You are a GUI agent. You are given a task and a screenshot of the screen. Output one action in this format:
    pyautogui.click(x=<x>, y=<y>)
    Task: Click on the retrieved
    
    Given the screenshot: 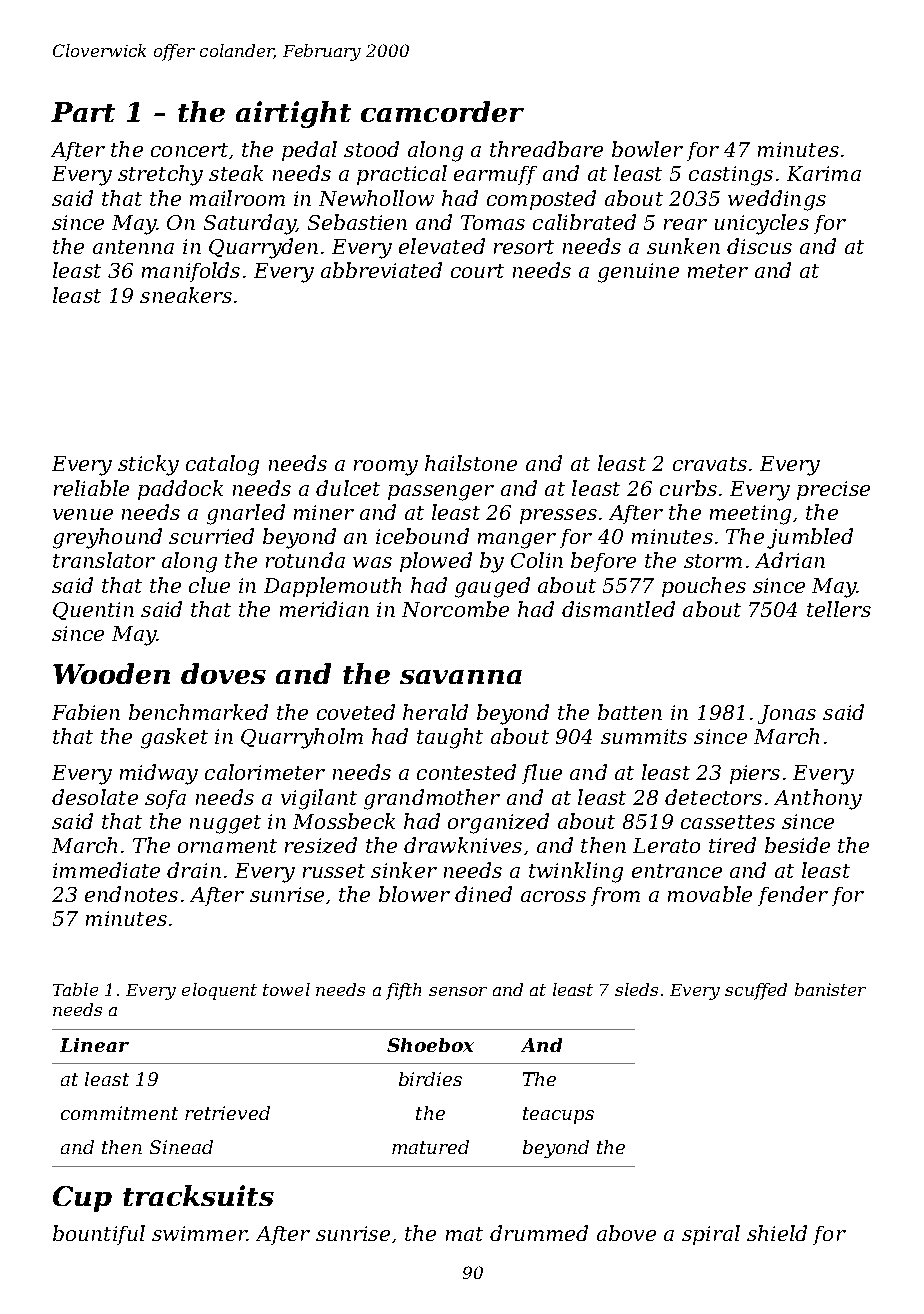 What is the action you would take?
    pyautogui.click(x=227, y=1113)
